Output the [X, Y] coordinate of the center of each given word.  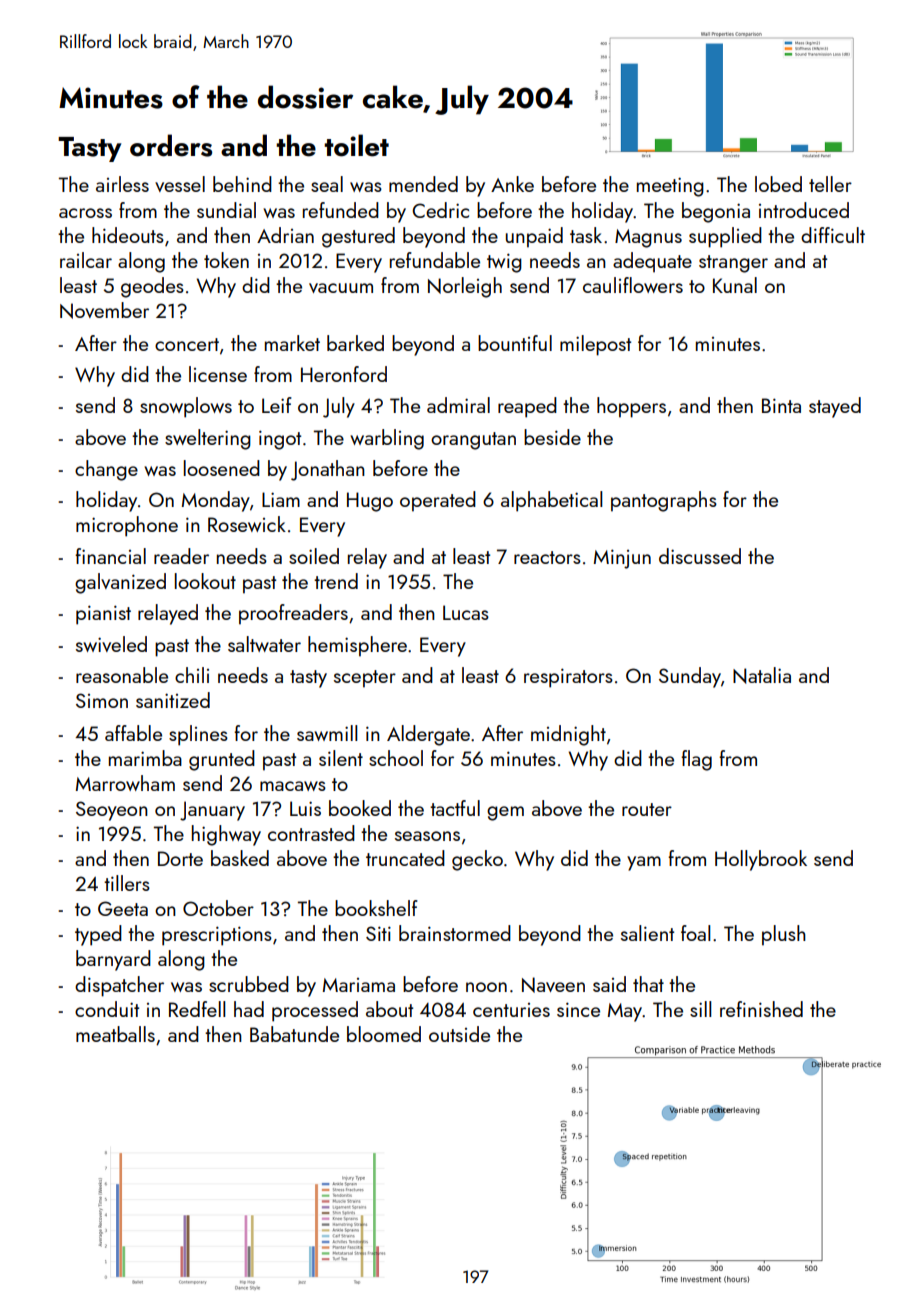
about [389, 1009]
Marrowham [125, 783]
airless [122, 184]
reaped [527, 407]
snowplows [186, 407]
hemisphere [357, 646]
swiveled [111, 644]
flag [696, 760]
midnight [568, 735]
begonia [716, 212]
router [647, 809]
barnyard [113, 960]
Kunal [735, 285]
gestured [358, 237]
